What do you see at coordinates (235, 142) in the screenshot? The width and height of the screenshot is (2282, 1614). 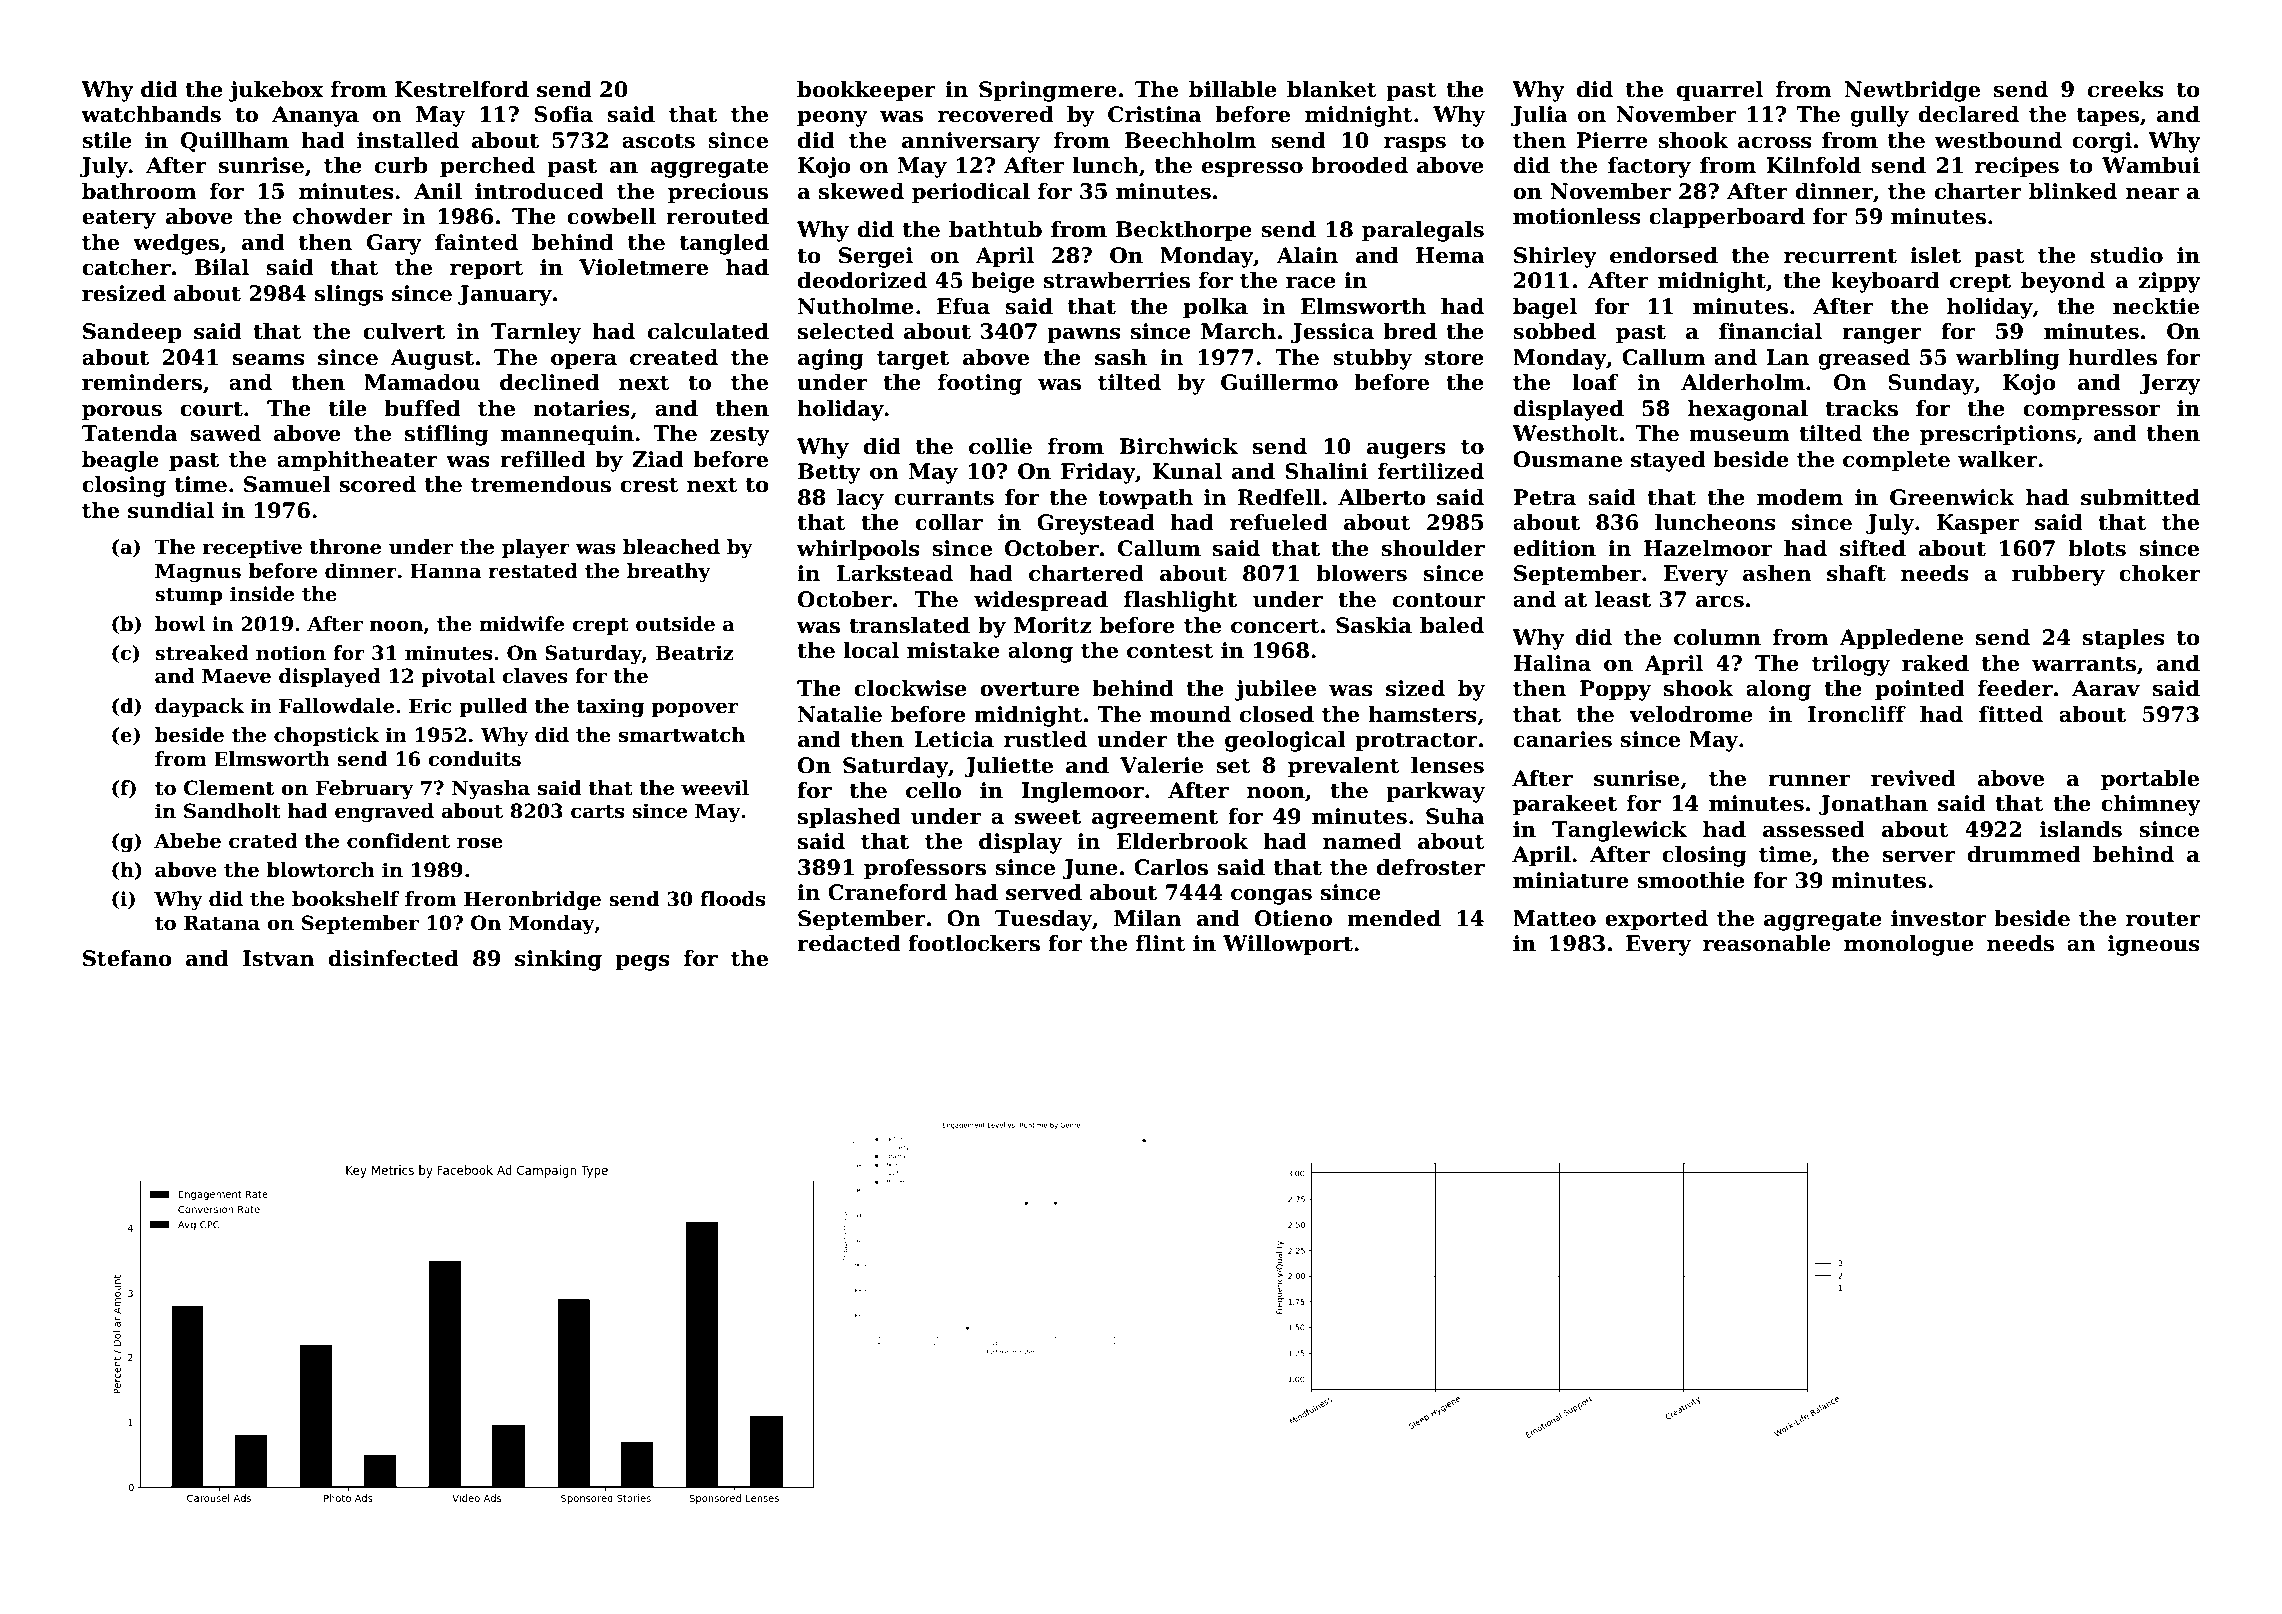 I see `Quillham` at bounding box center [235, 142].
